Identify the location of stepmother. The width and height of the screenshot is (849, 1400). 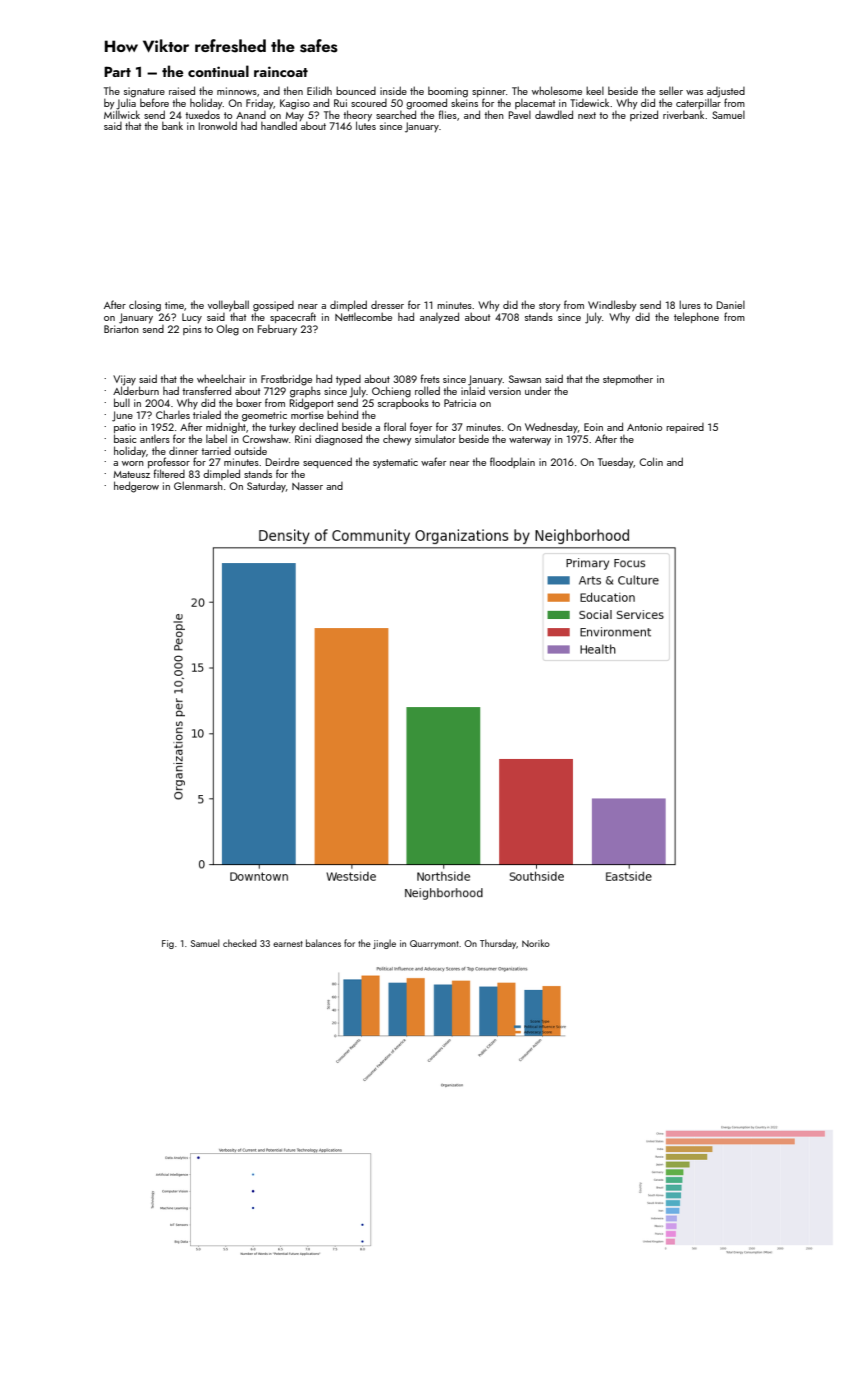
(628, 379).
